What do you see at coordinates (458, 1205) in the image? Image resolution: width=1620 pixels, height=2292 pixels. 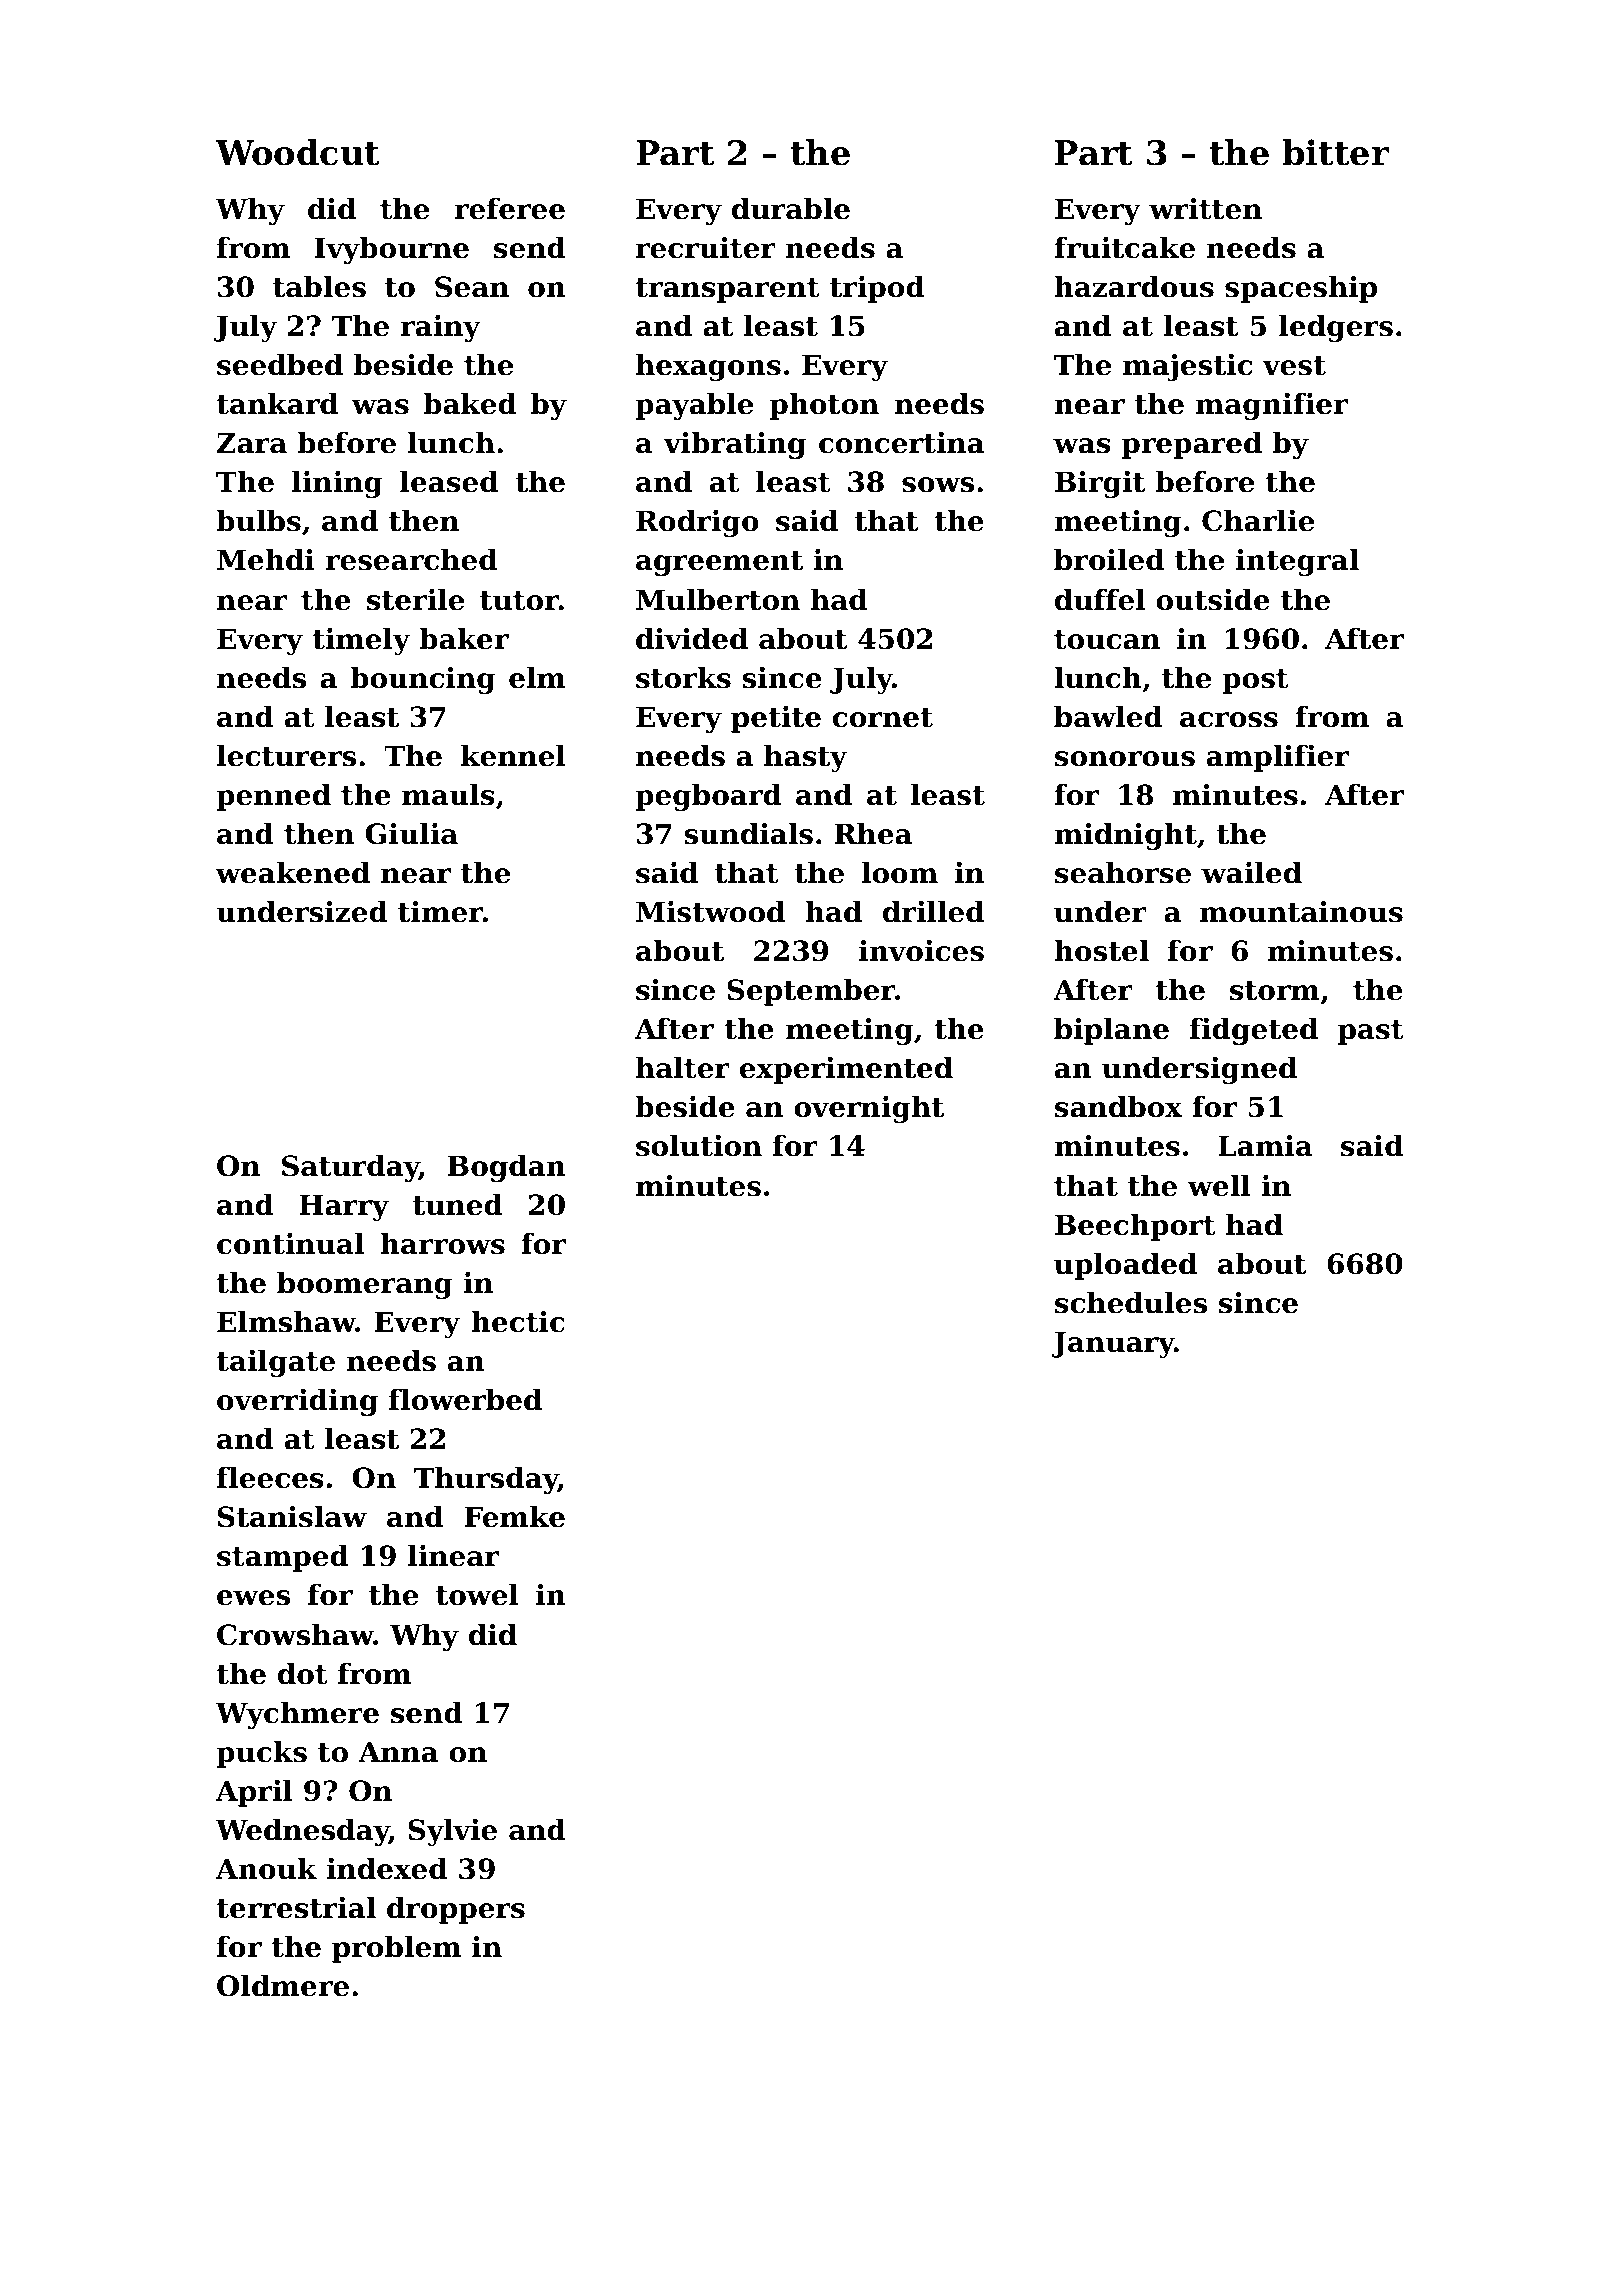 I see `tuned` at bounding box center [458, 1205].
